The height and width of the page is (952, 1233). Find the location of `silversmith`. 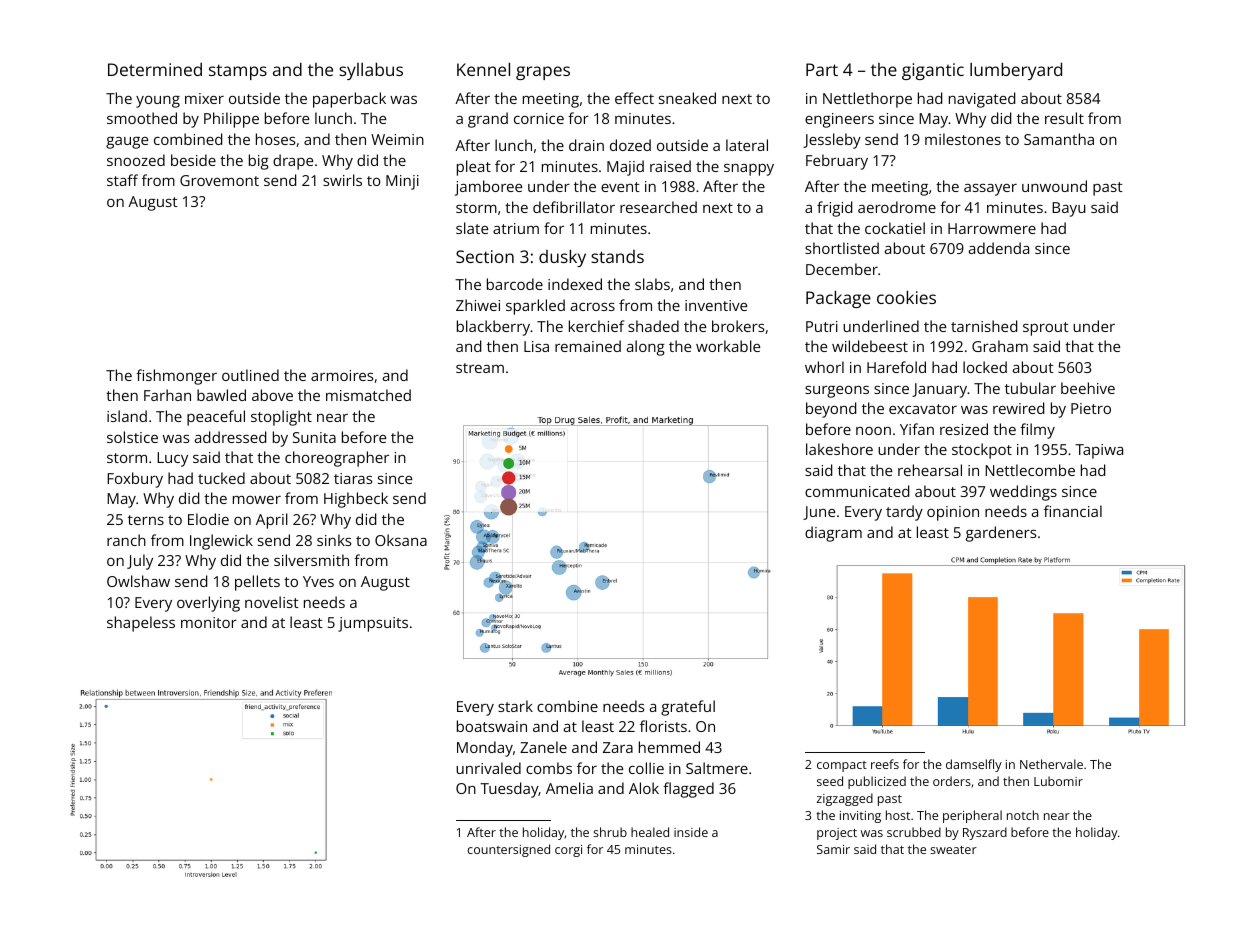

silversmith is located at coordinates (311, 560).
